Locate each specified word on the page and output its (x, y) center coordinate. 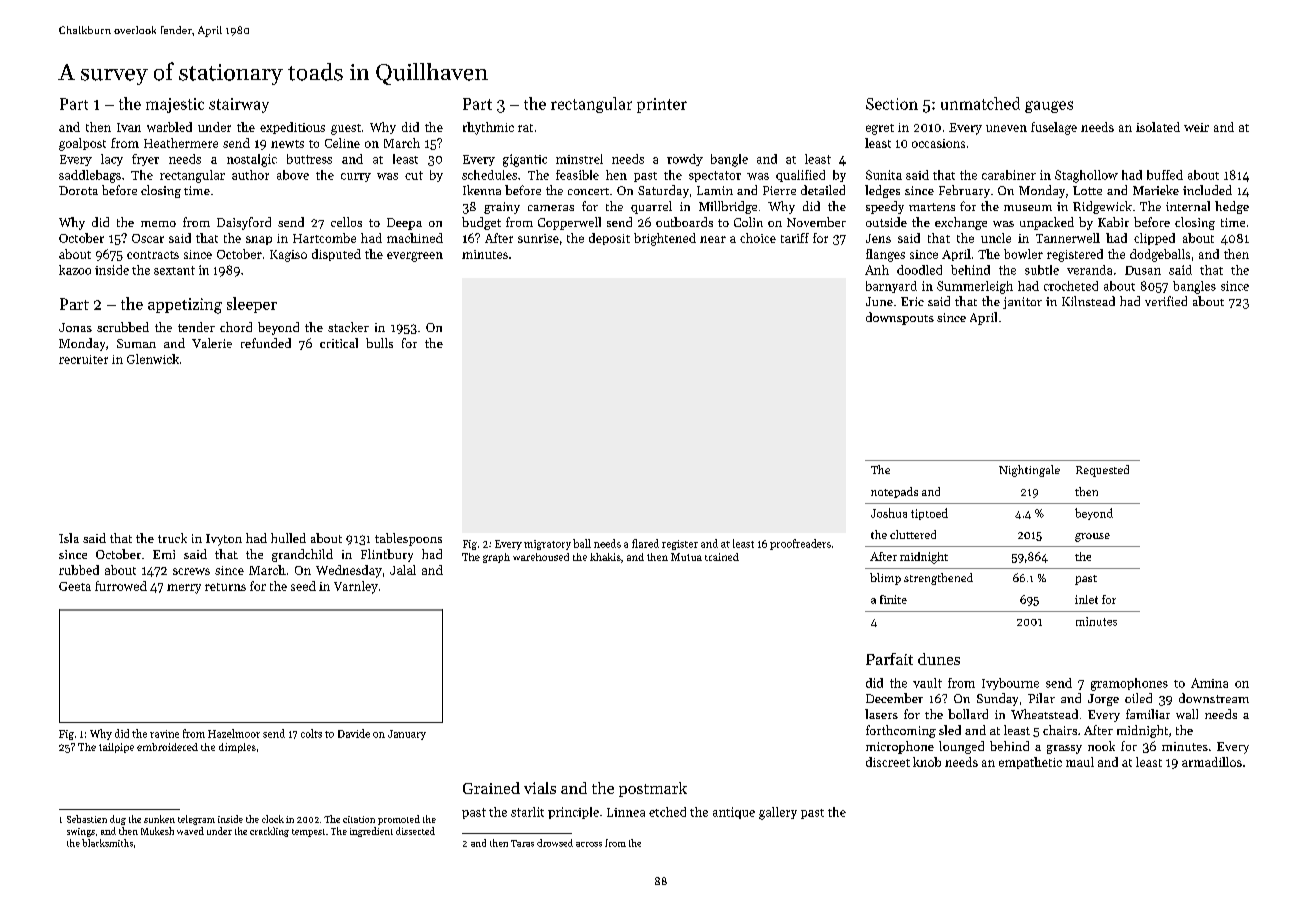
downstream (1214, 698)
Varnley (356, 587)
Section (892, 104)
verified (1166, 301)
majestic (175, 105)
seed (303, 586)
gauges (1049, 107)
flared (645, 543)
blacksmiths (107, 843)
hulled (288, 538)
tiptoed (929, 514)
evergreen (415, 257)
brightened (665, 239)
